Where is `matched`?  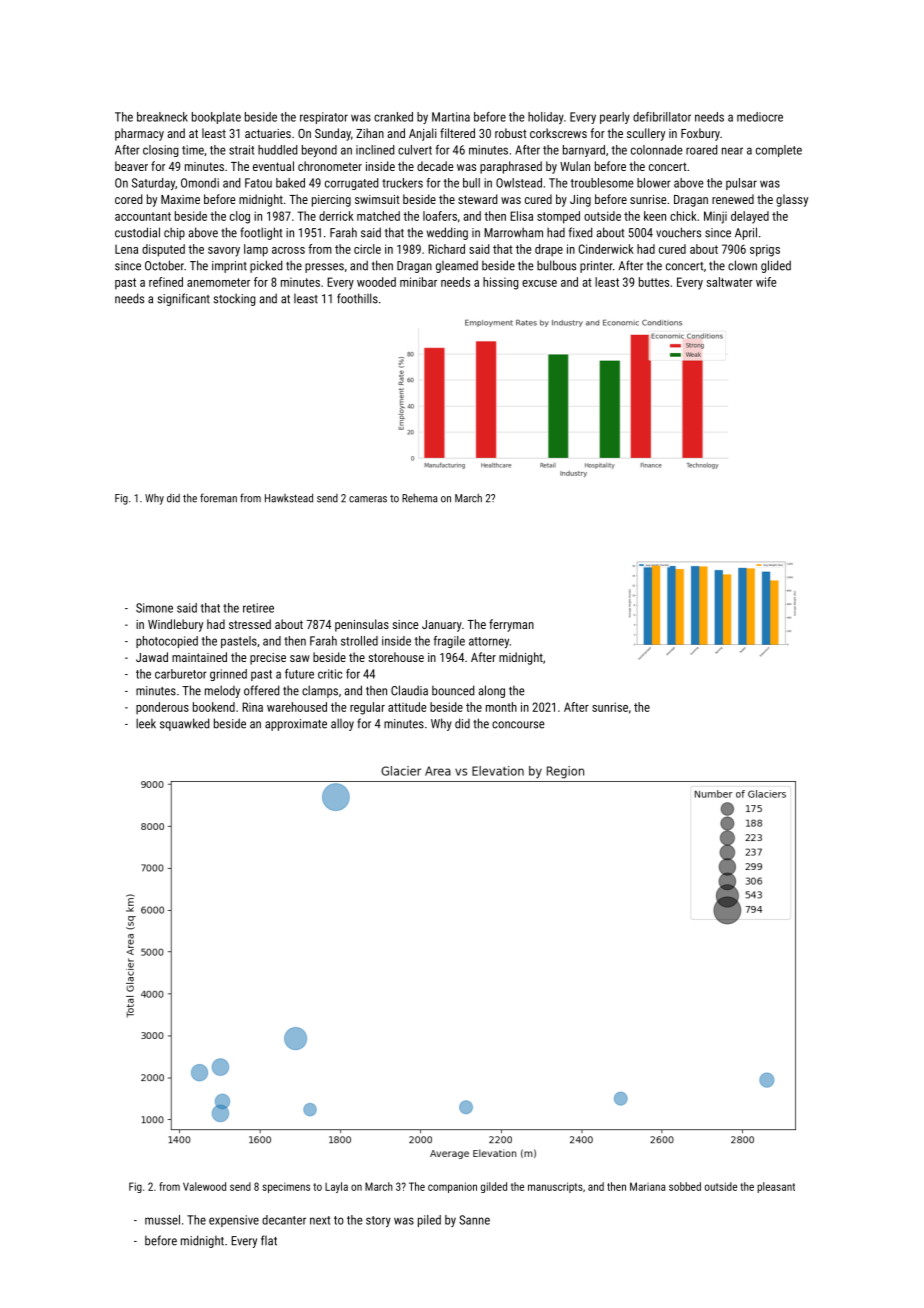
matched is located at coordinates (378, 216).
